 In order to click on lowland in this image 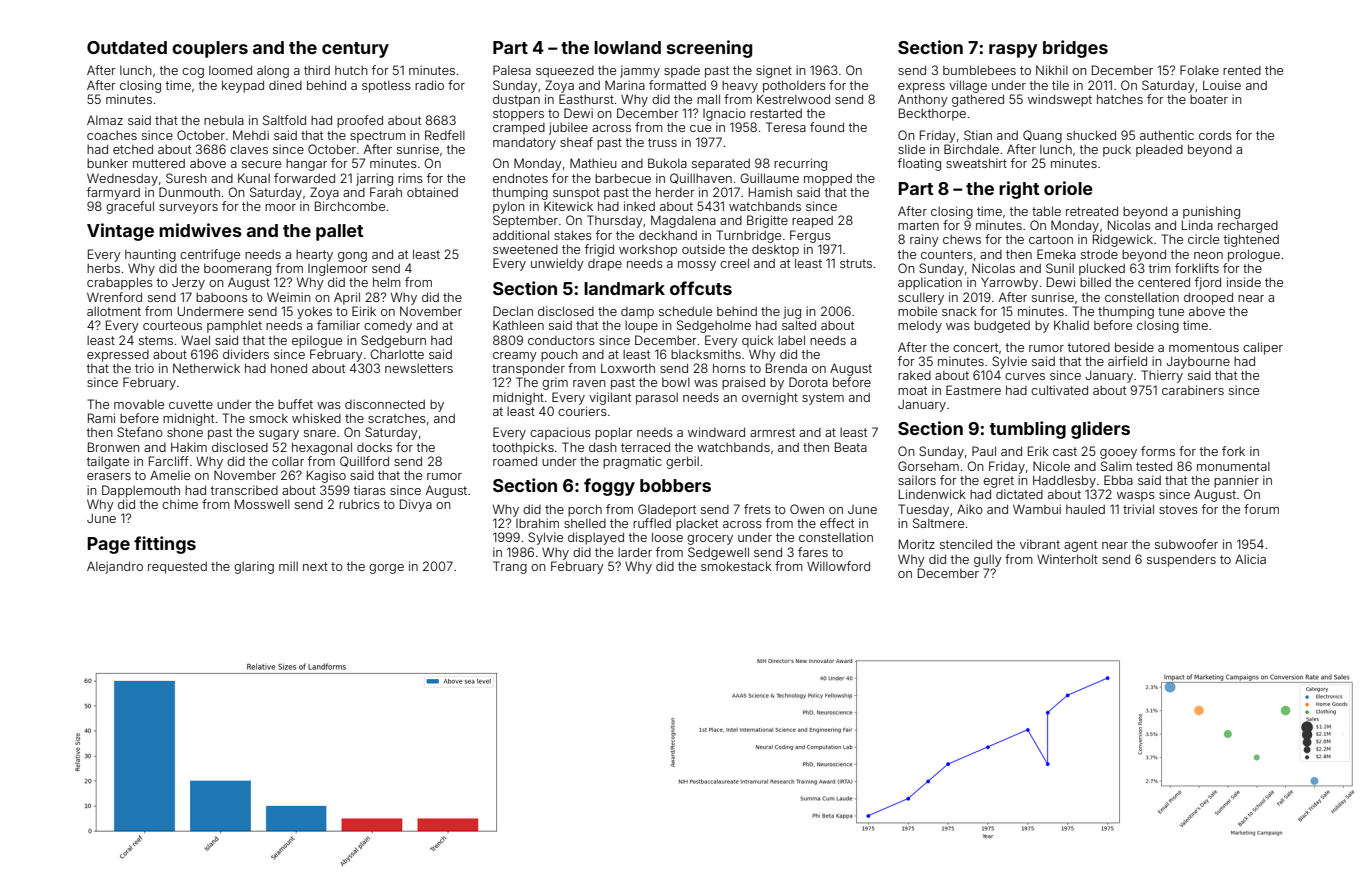, I will do `click(627, 47)`.
